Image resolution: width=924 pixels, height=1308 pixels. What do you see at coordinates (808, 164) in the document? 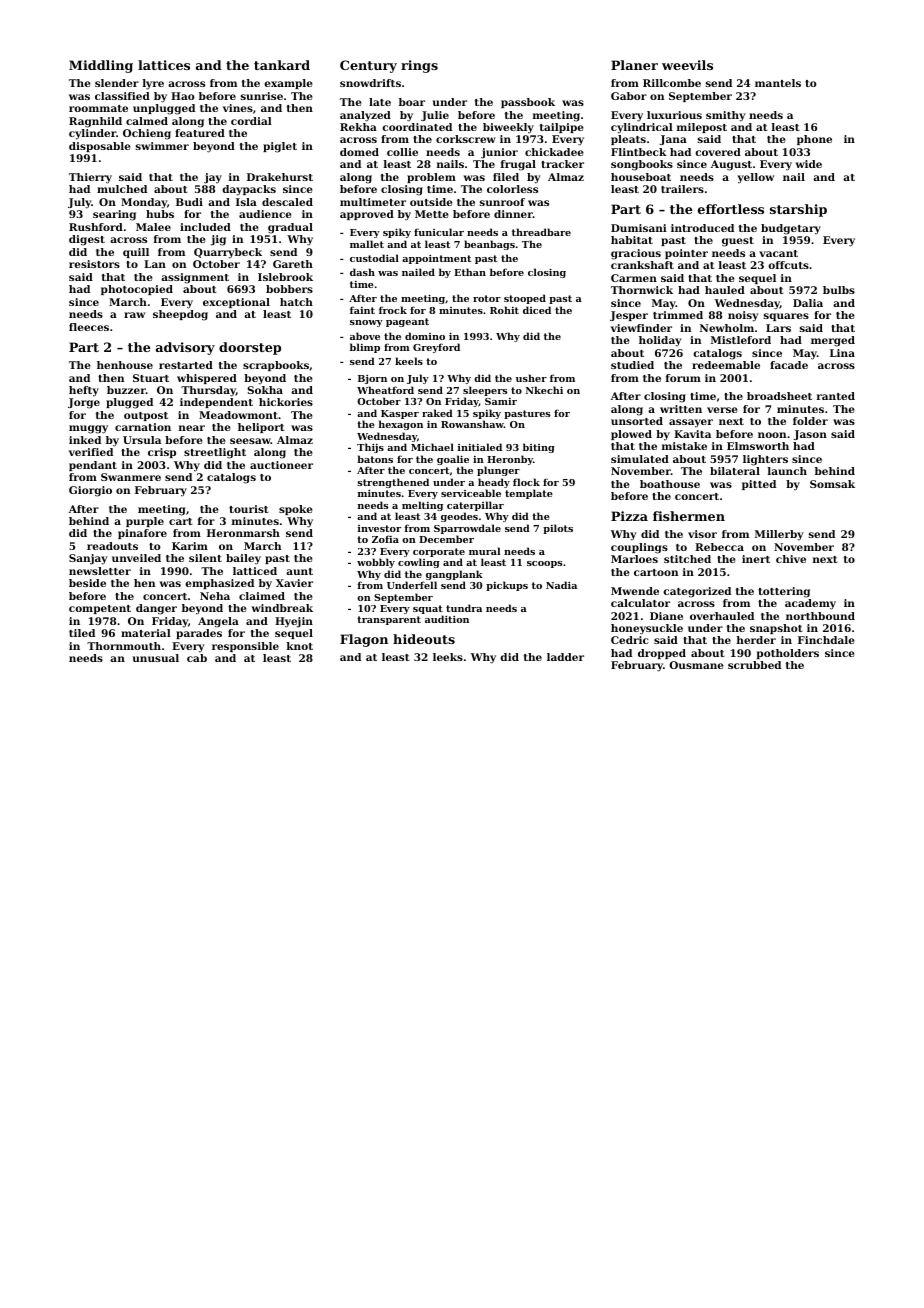
I see `wide` at bounding box center [808, 164].
